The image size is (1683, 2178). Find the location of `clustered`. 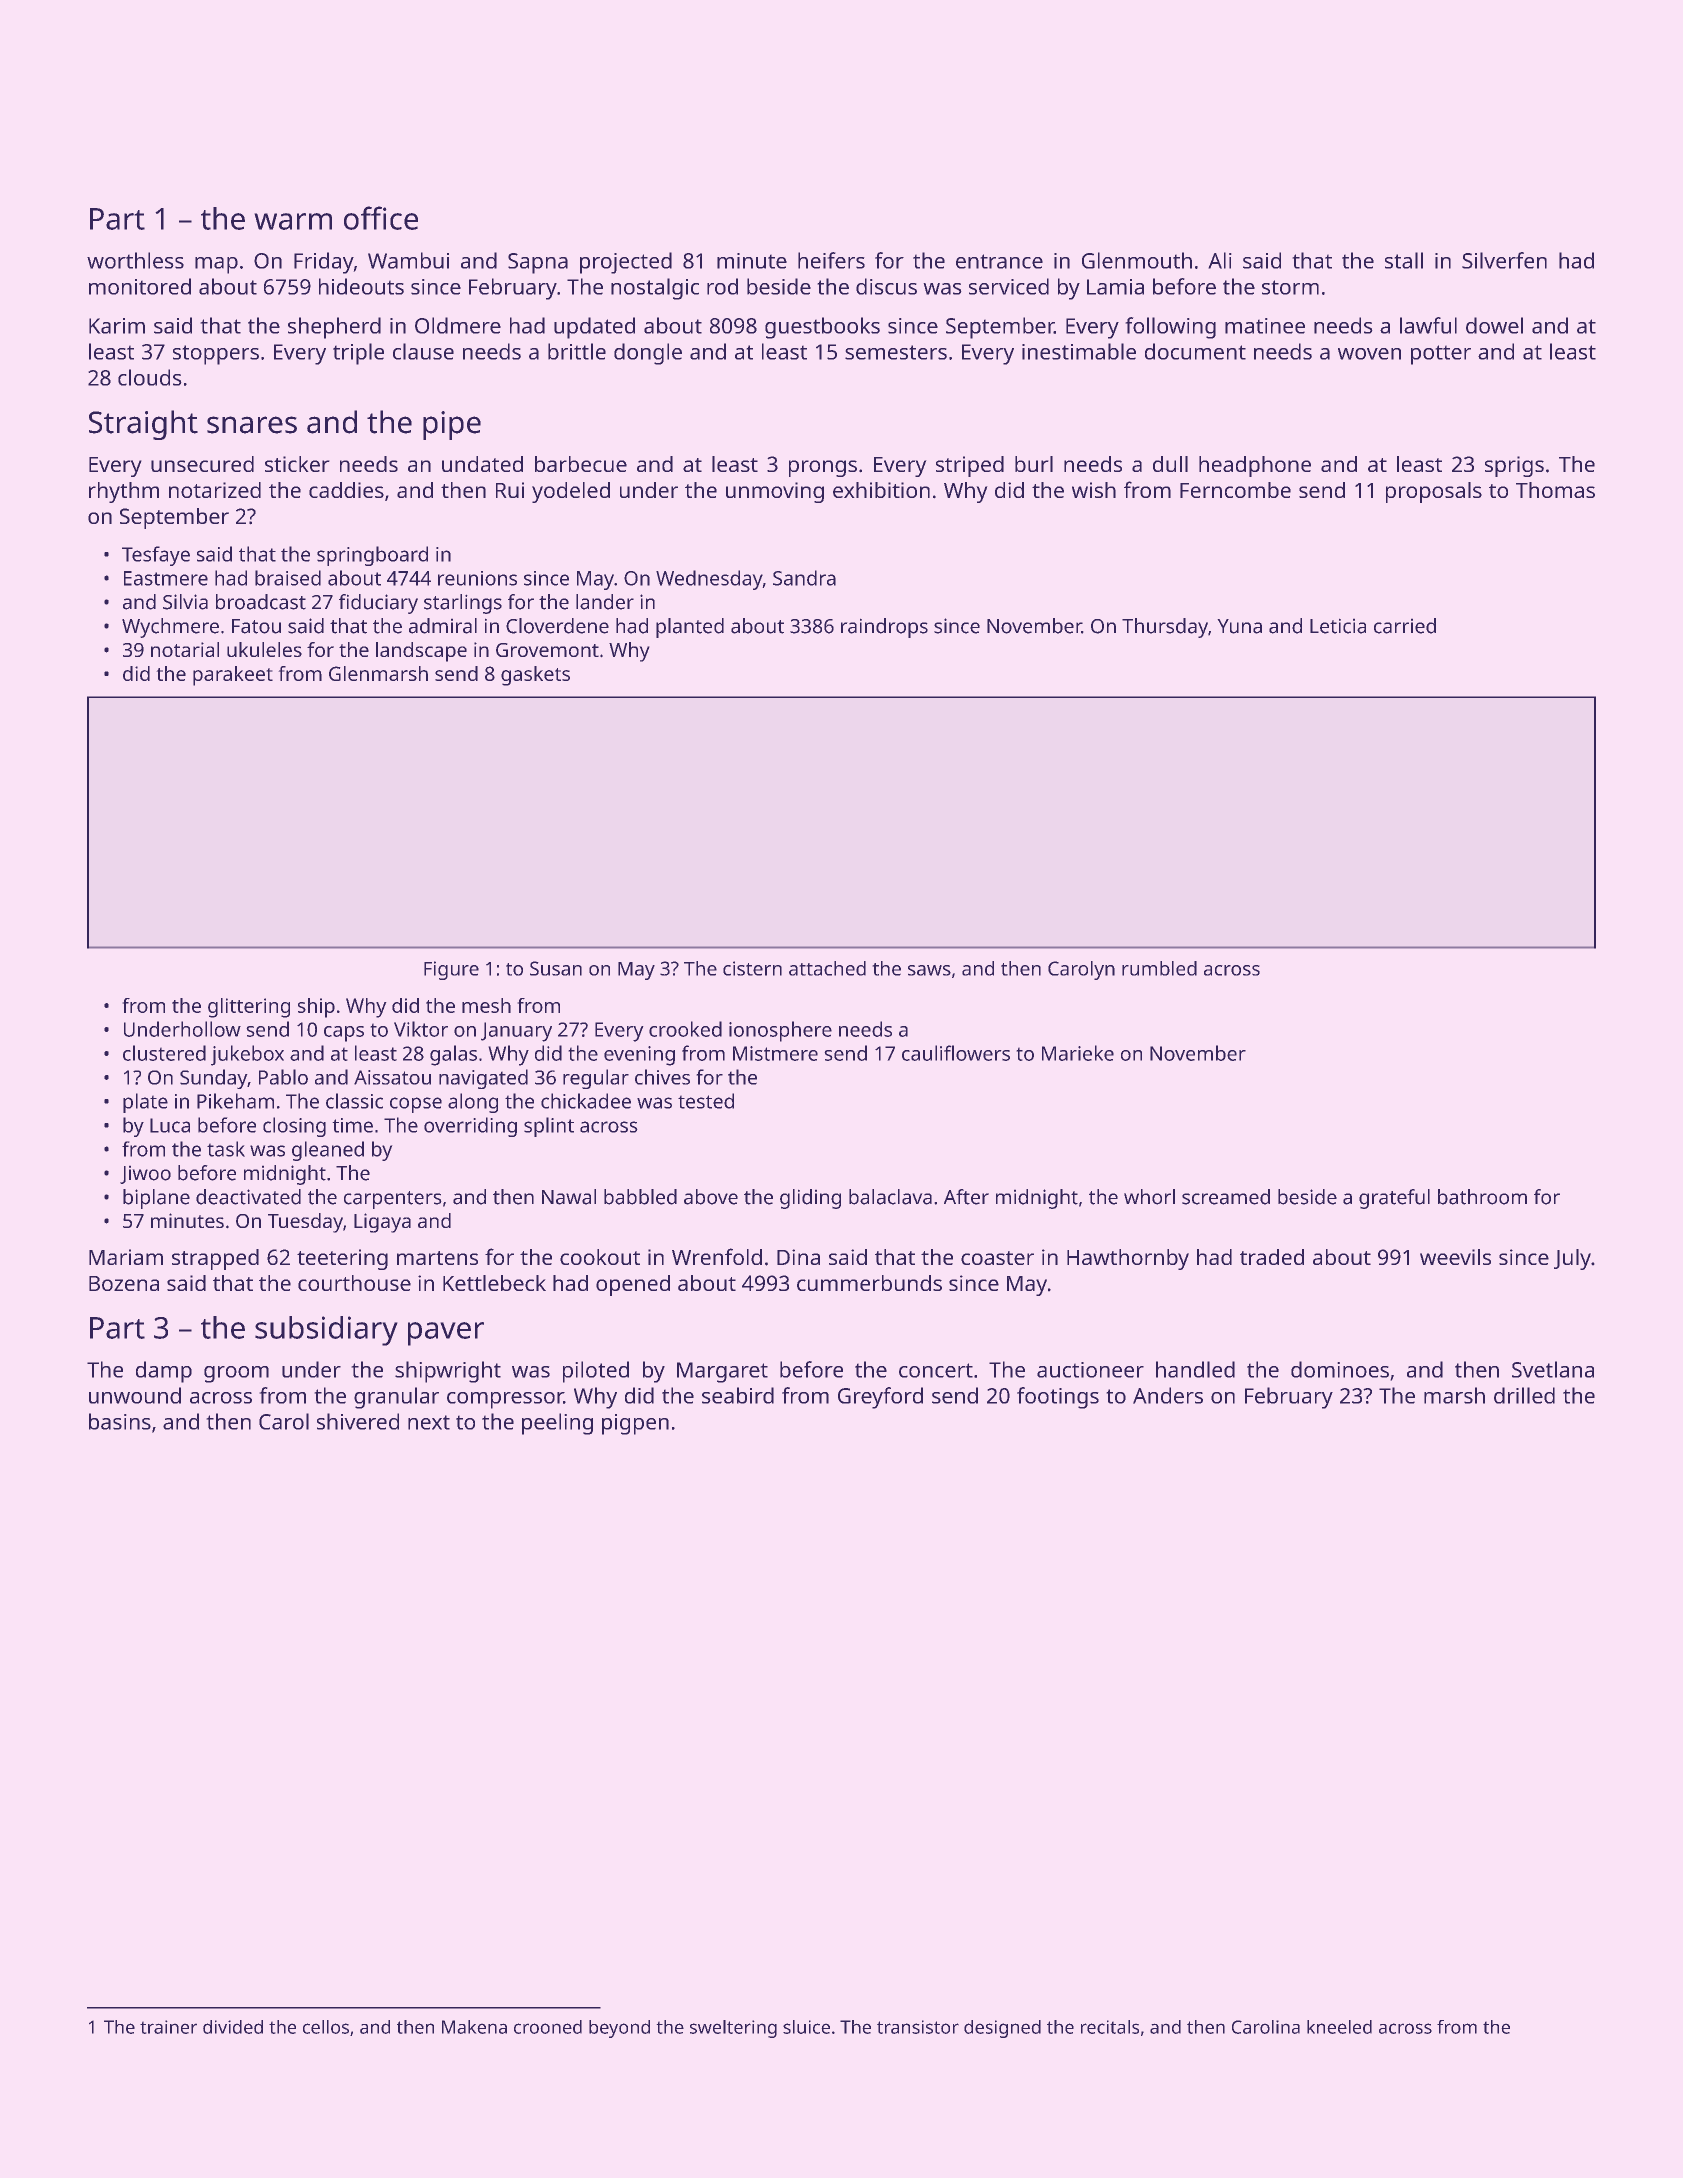

clustered is located at coordinates (164, 1053).
